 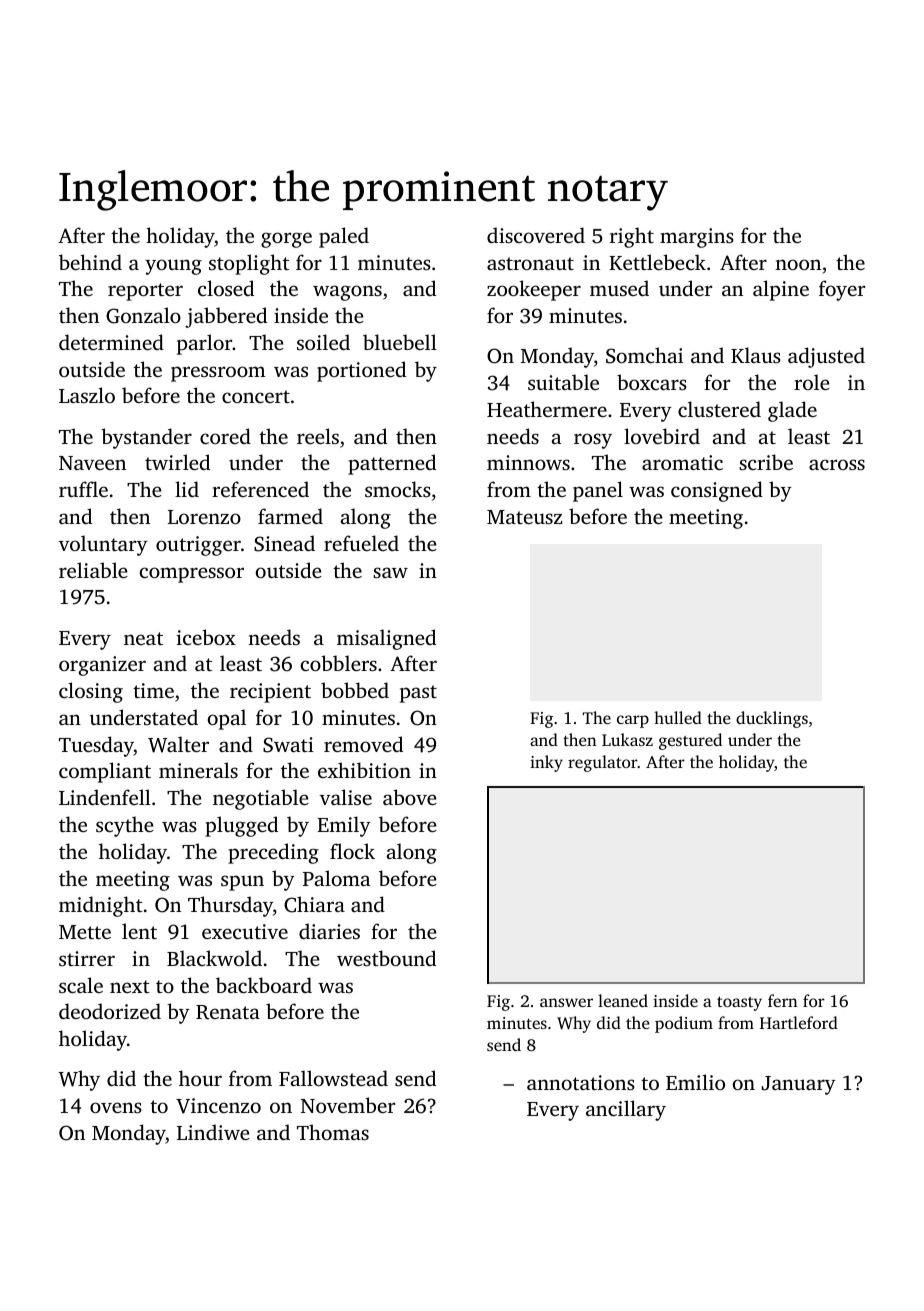 What do you see at coordinates (566, 1002) in the image?
I see `answer` at bounding box center [566, 1002].
